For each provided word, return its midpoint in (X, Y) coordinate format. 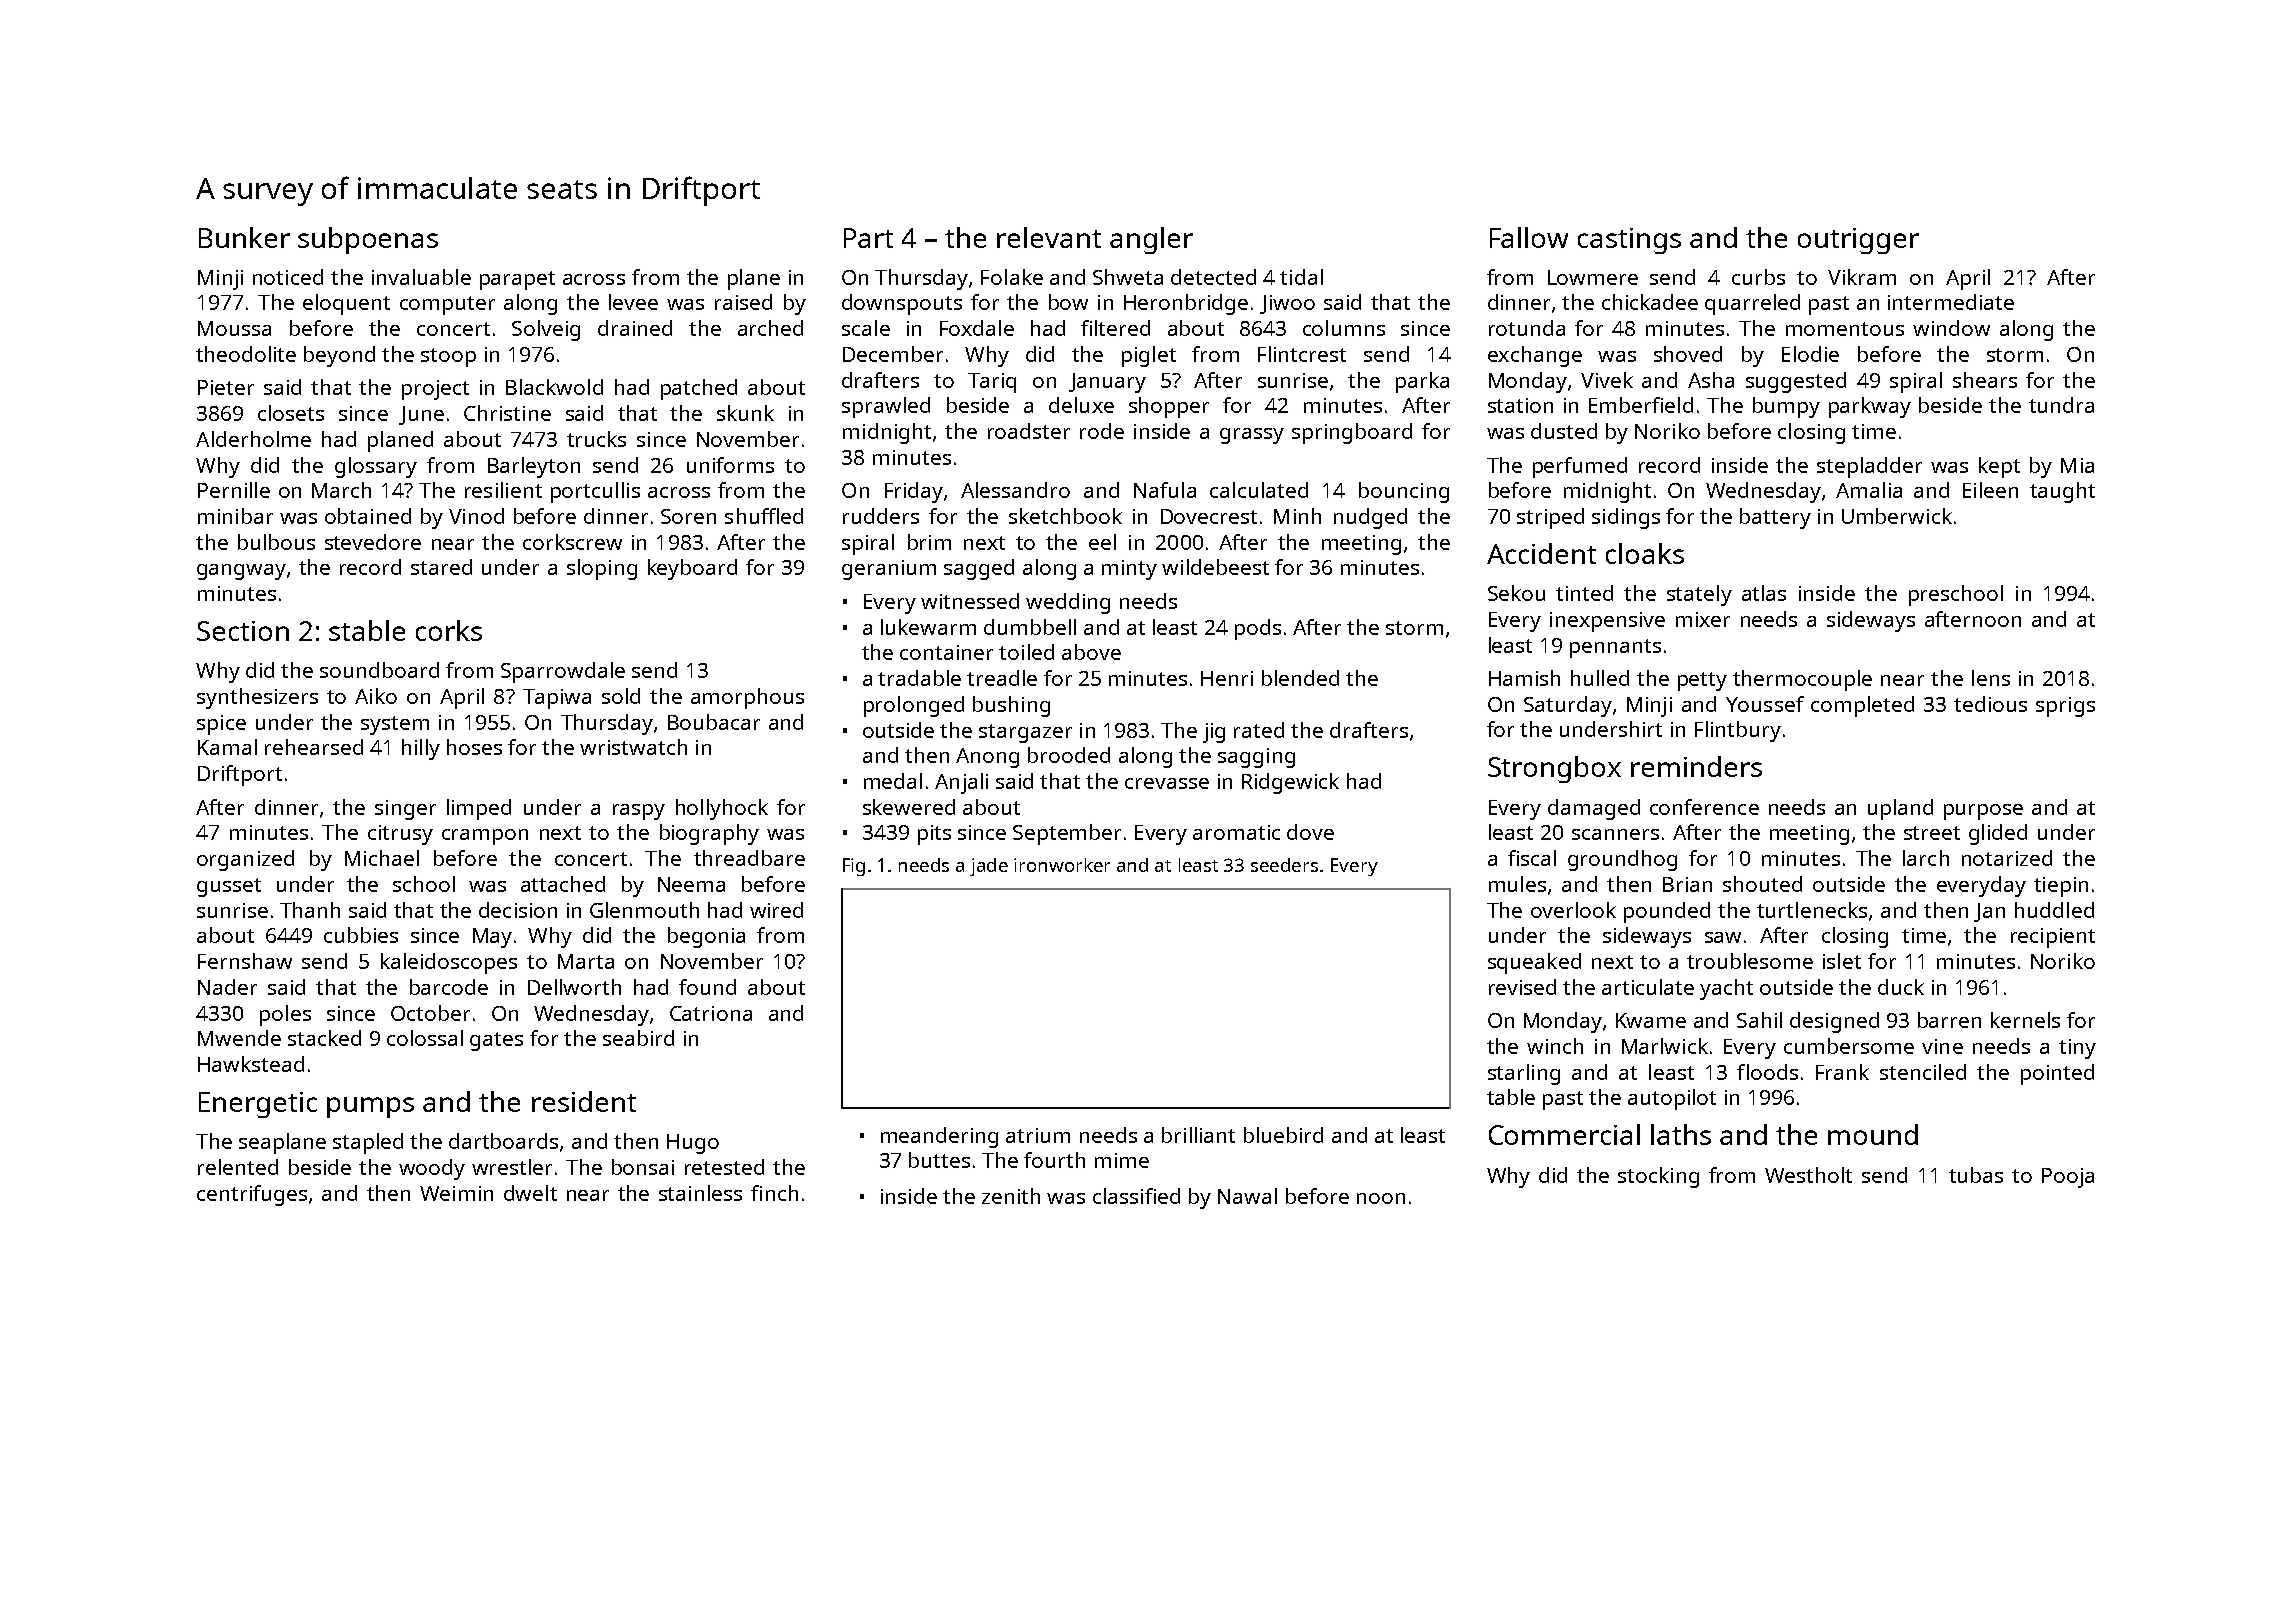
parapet (517, 280)
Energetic (258, 1105)
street (1932, 833)
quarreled (1752, 304)
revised (1522, 987)
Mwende (239, 1038)
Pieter (226, 387)
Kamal (227, 747)
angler (1151, 240)
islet (1842, 961)
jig (1214, 733)
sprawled (886, 407)
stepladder (1869, 467)
